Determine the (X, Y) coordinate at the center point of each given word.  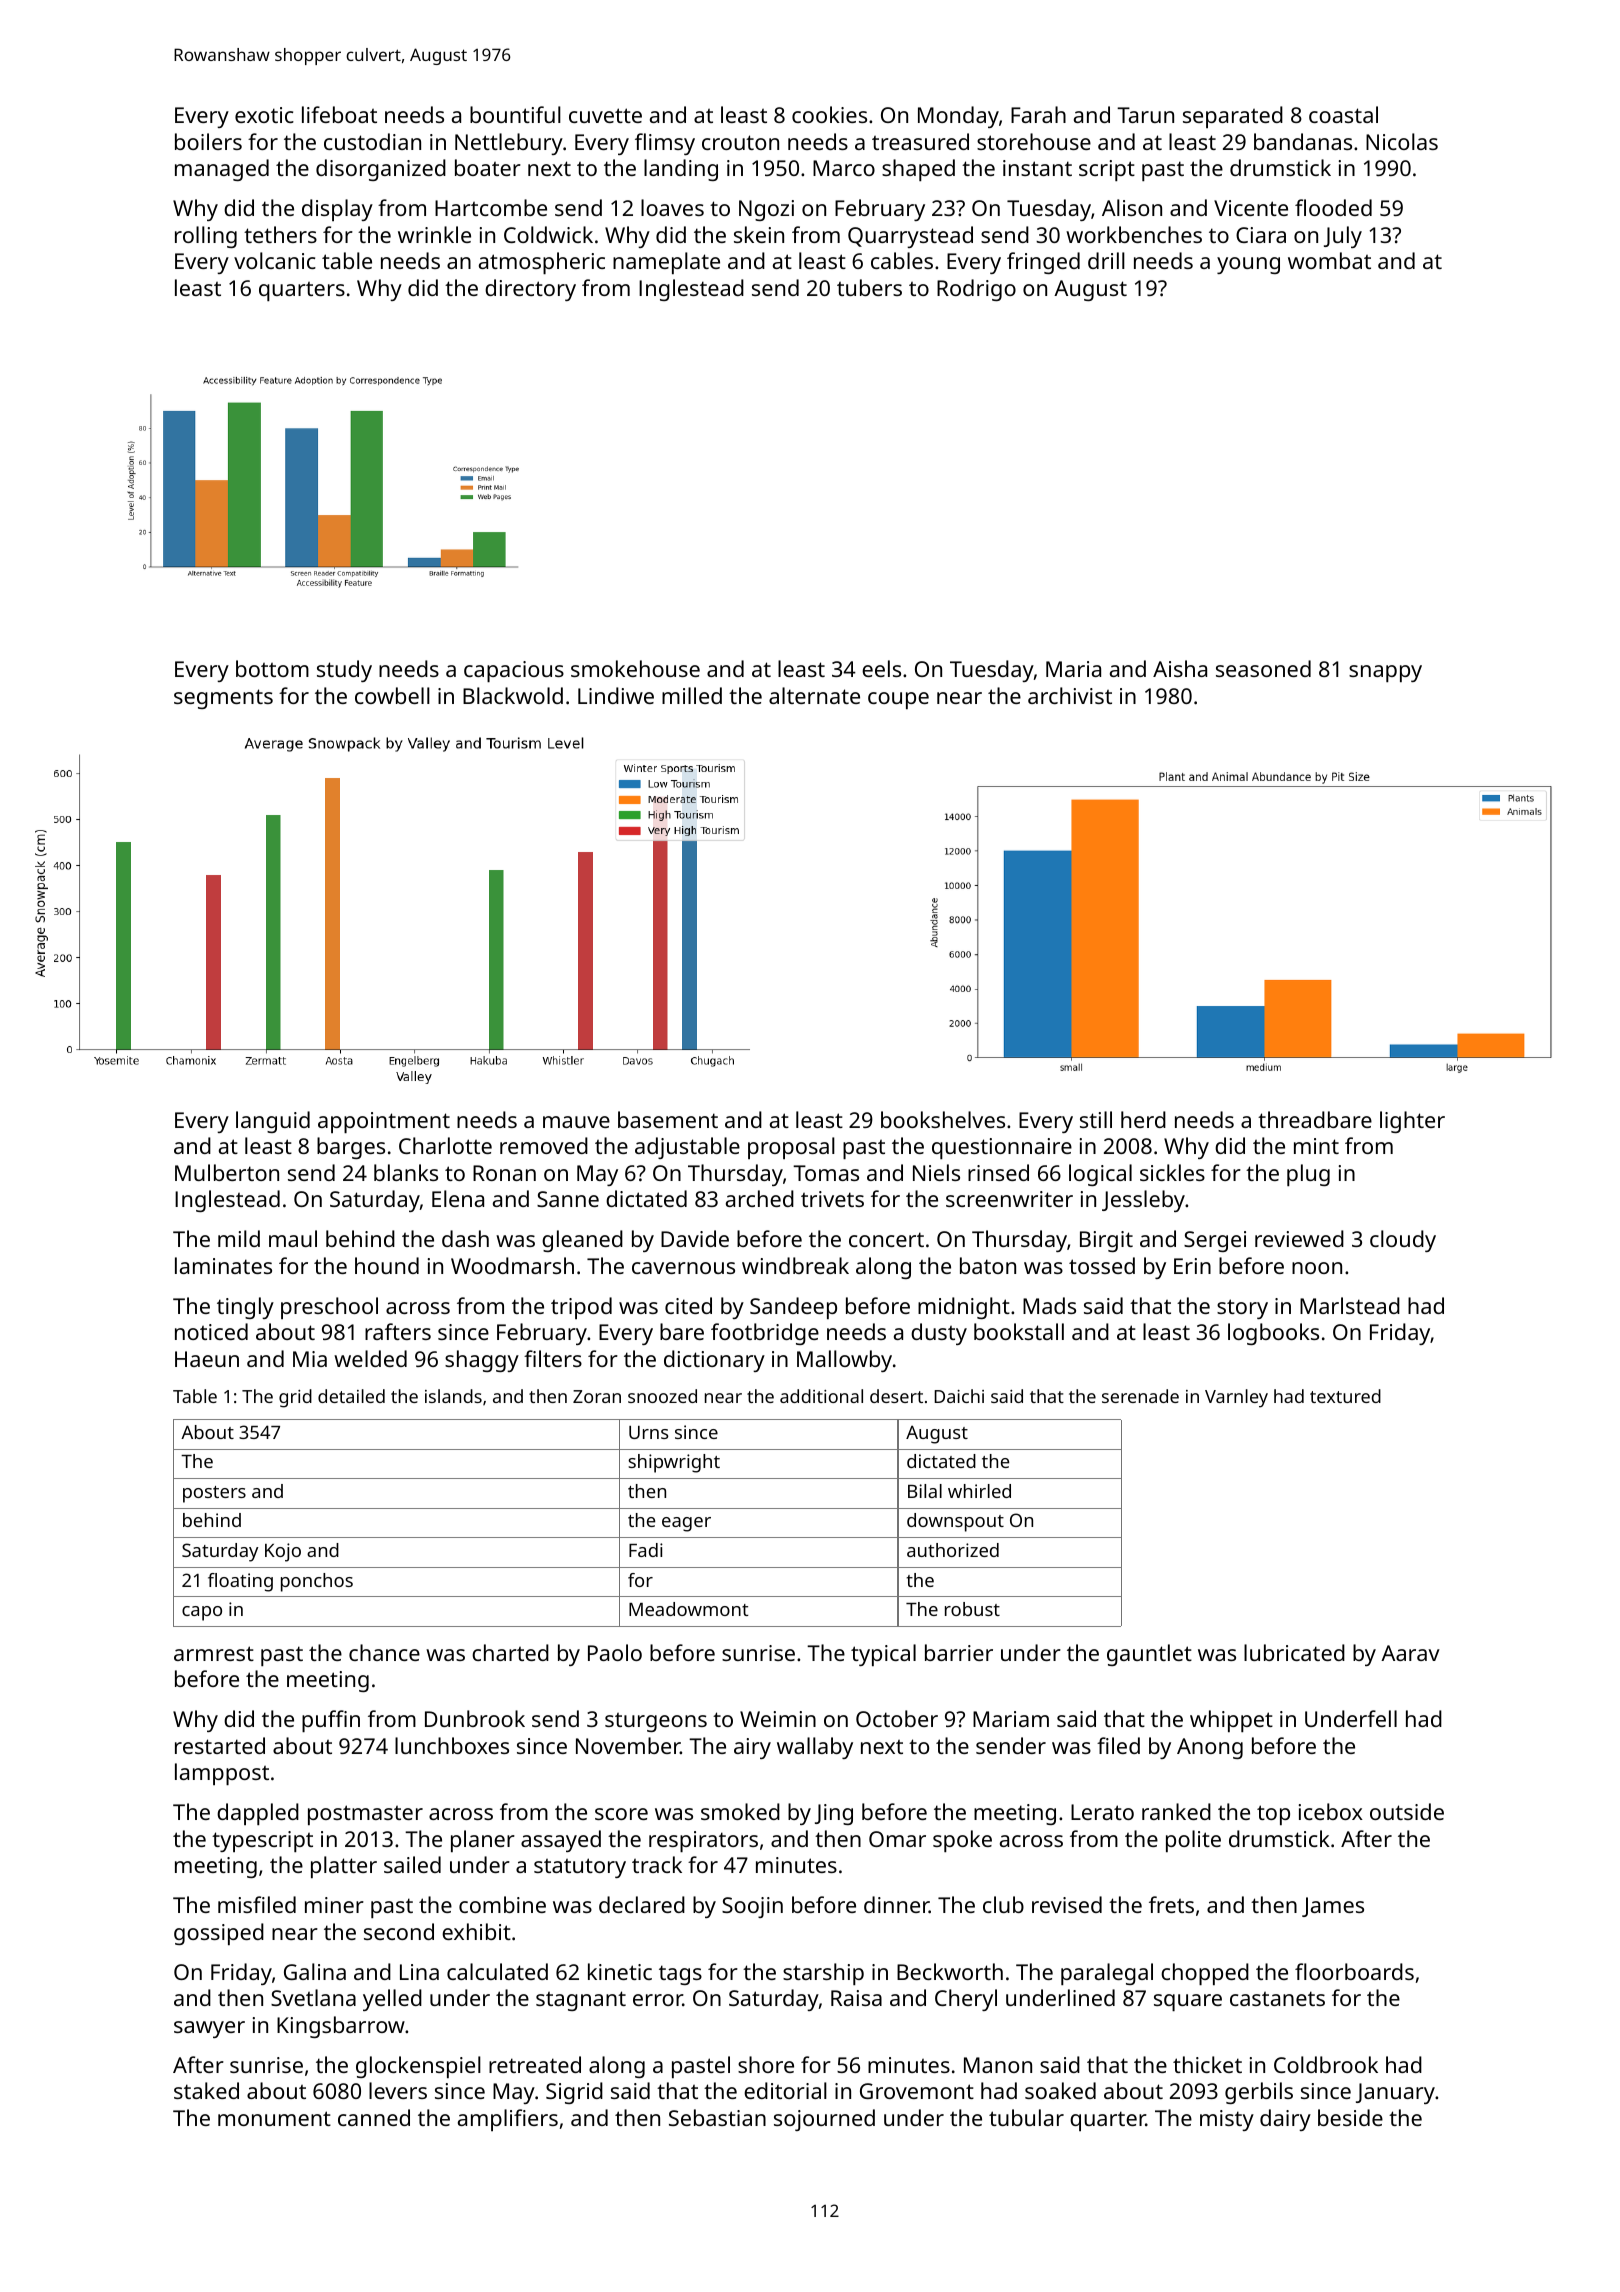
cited (688, 1305)
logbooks (1273, 1334)
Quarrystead (910, 237)
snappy (1385, 673)
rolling (206, 237)
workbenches (1134, 234)
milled (692, 695)
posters (214, 1494)
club (1003, 1904)
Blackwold (513, 695)
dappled (258, 1814)
